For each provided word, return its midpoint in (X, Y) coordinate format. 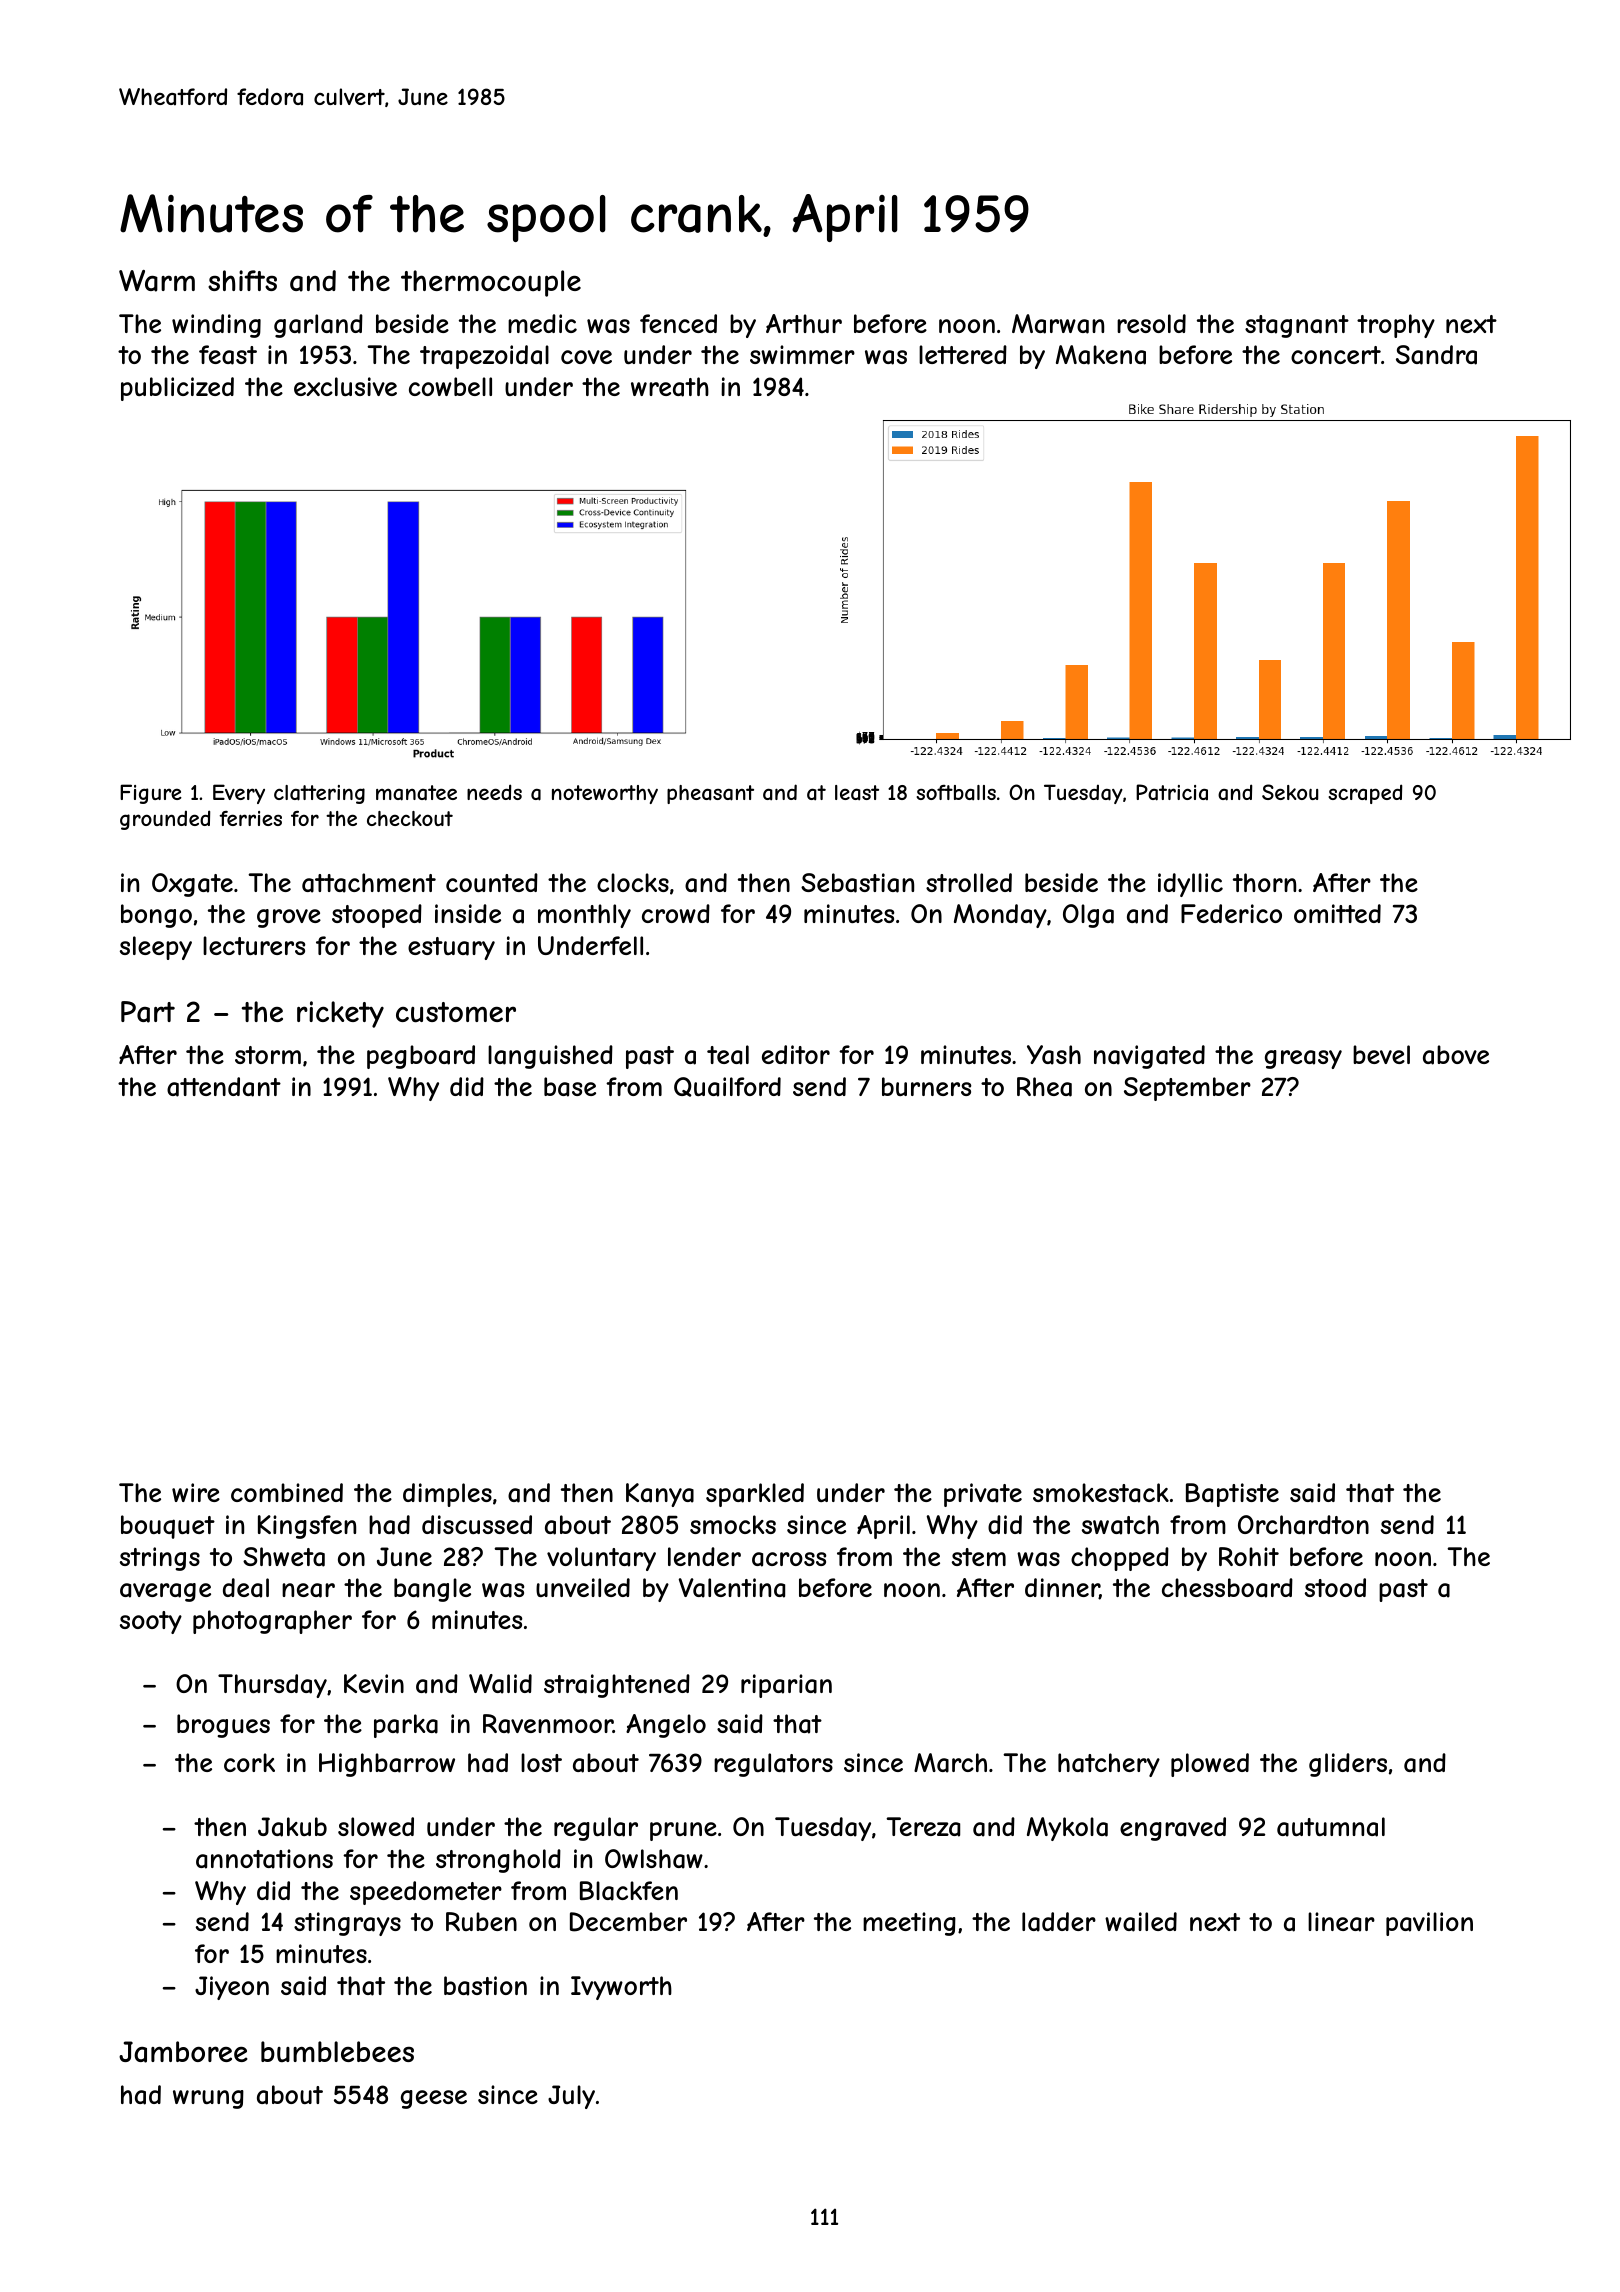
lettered (963, 354)
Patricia (1172, 792)
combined (287, 1492)
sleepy (156, 948)
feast (228, 355)
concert (1336, 355)
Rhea (1044, 1087)
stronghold (498, 1861)
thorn (1264, 882)
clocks (633, 882)
